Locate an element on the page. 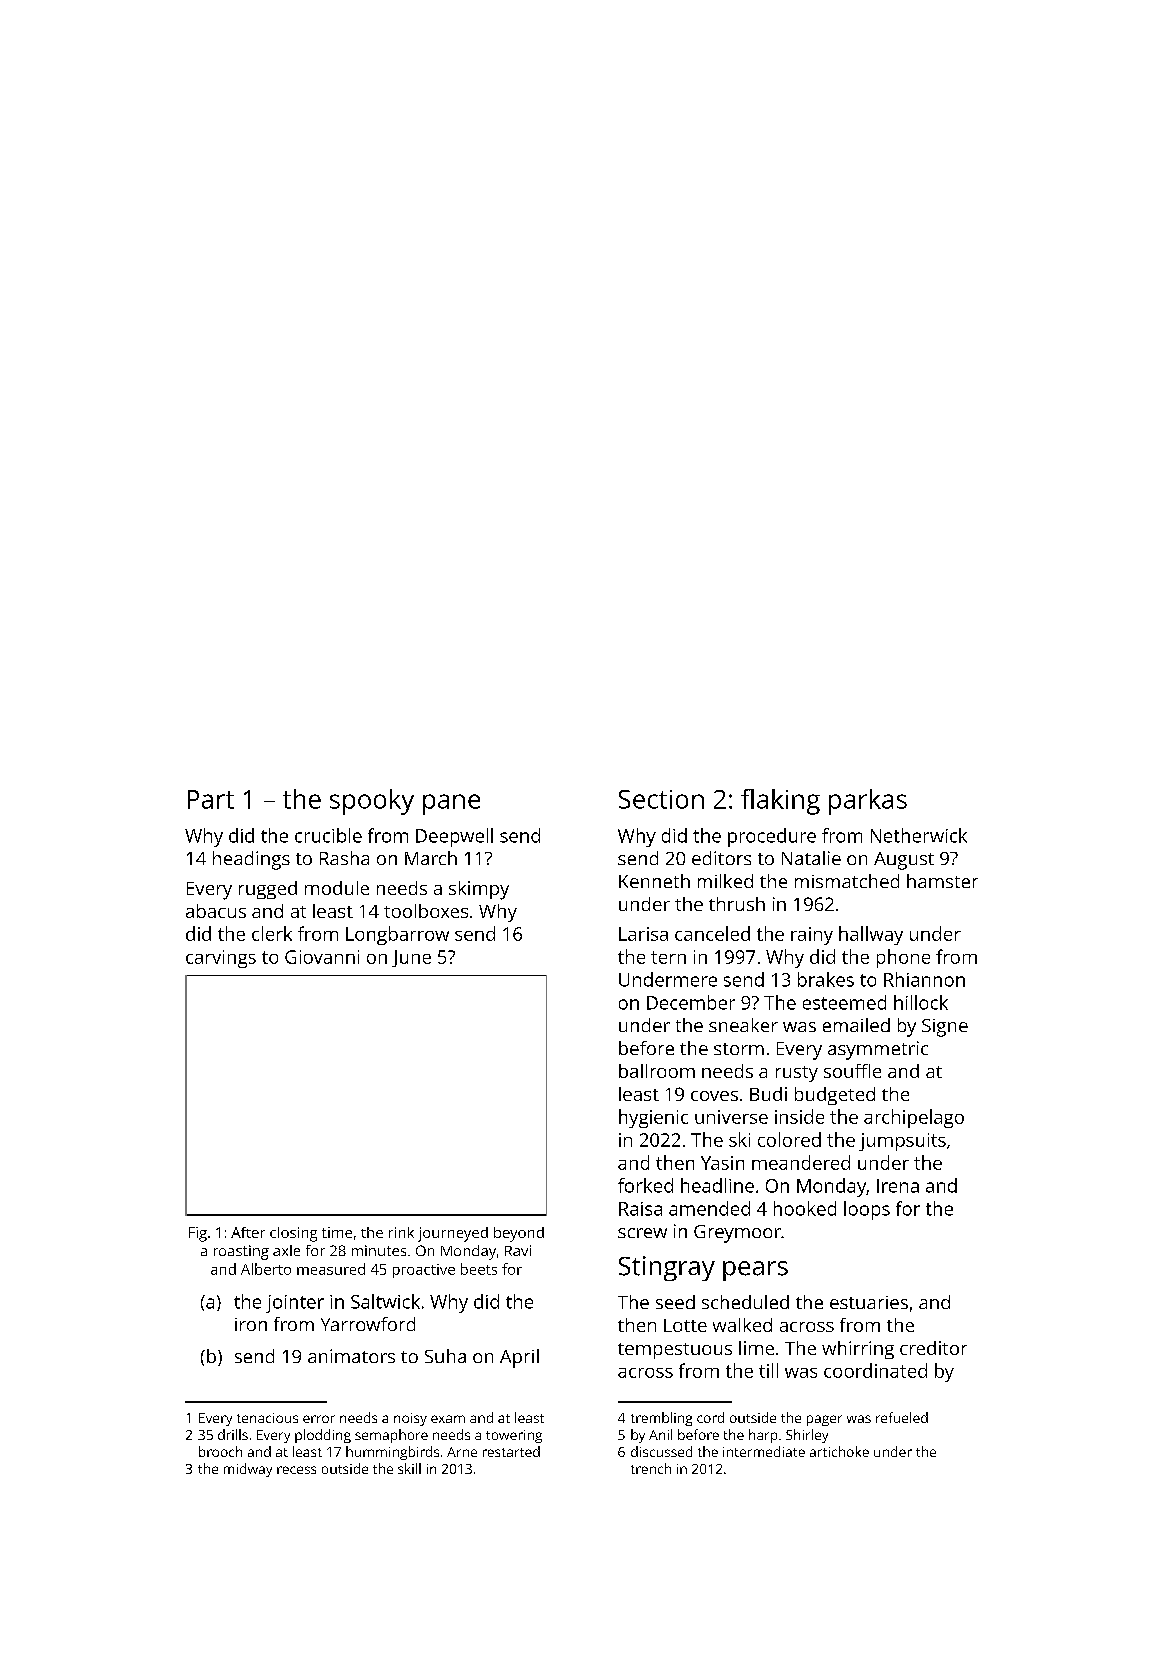 This page has width=1165, height=1654. time is located at coordinates (337, 1232).
